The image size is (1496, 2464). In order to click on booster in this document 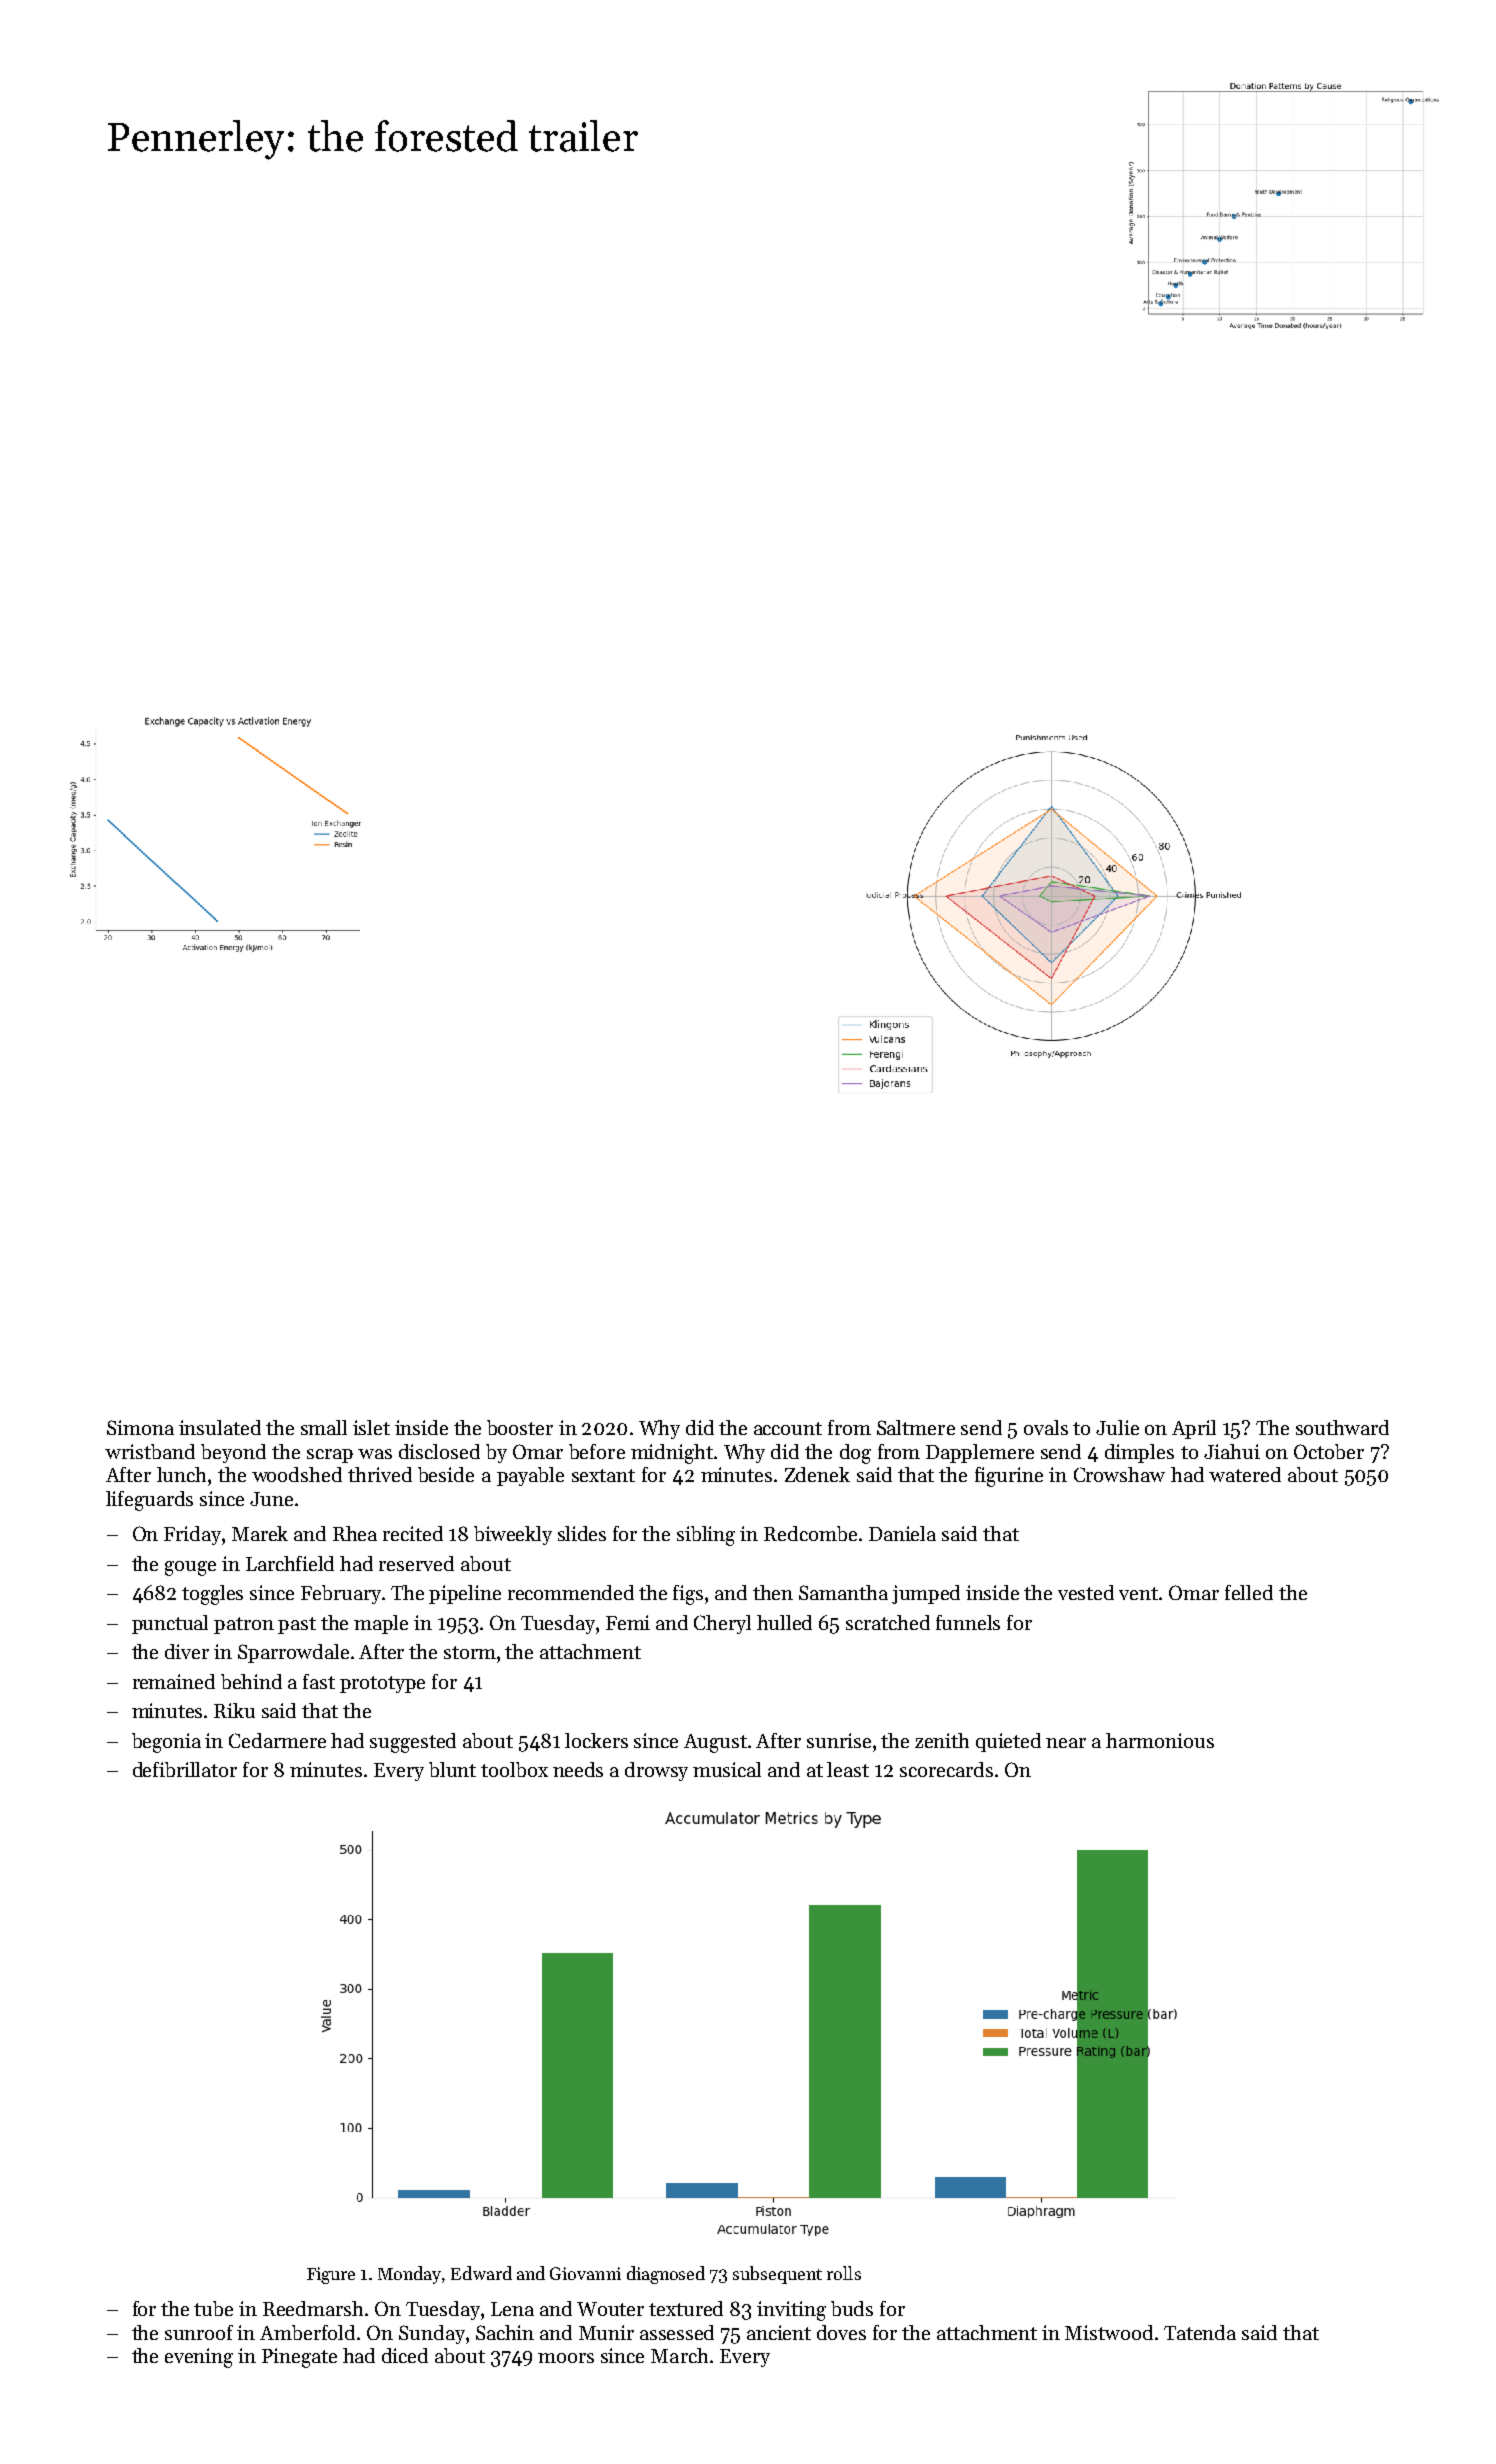, I will do `click(520, 1427)`.
